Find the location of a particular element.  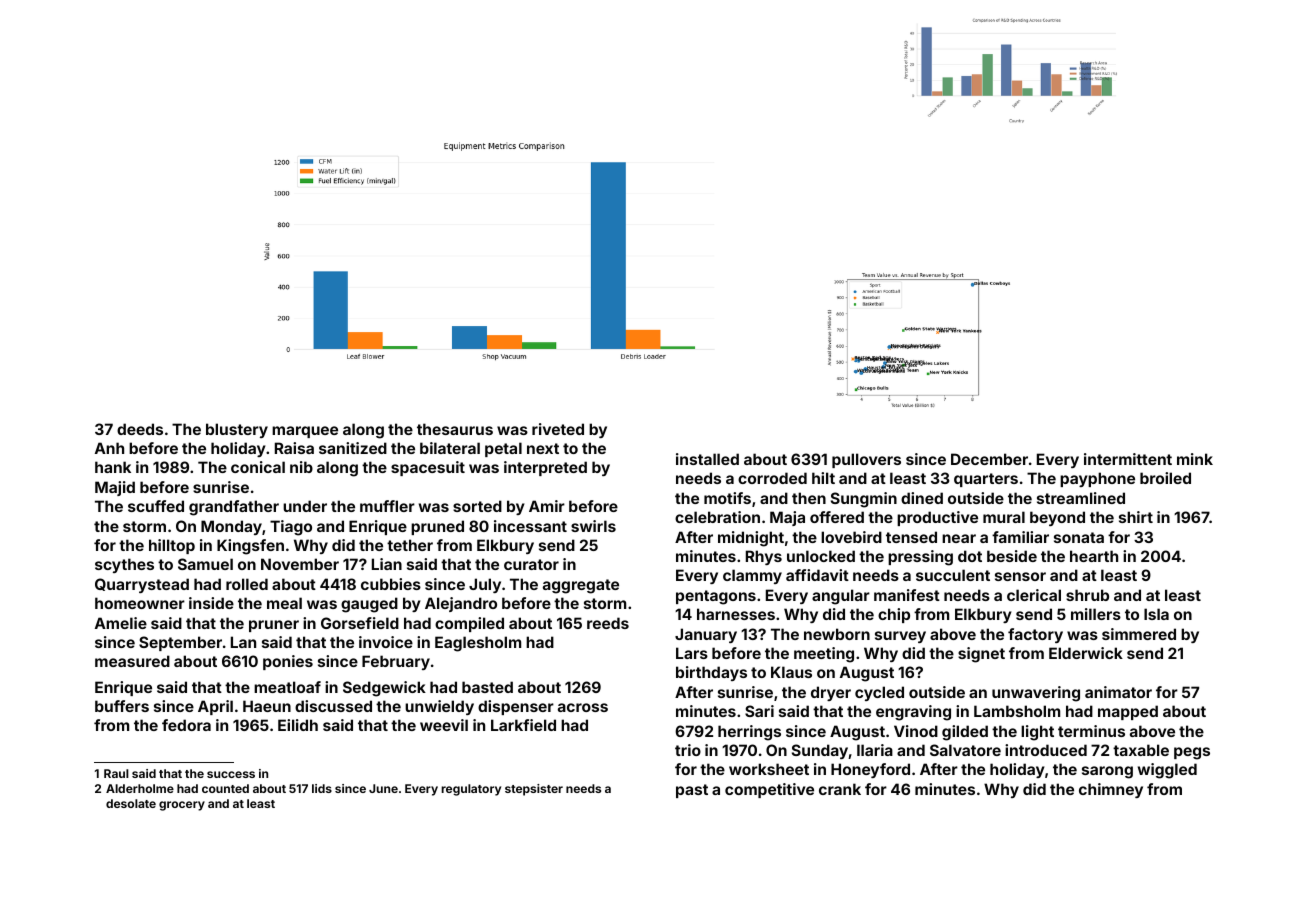

chip is located at coordinates (894, 615).
